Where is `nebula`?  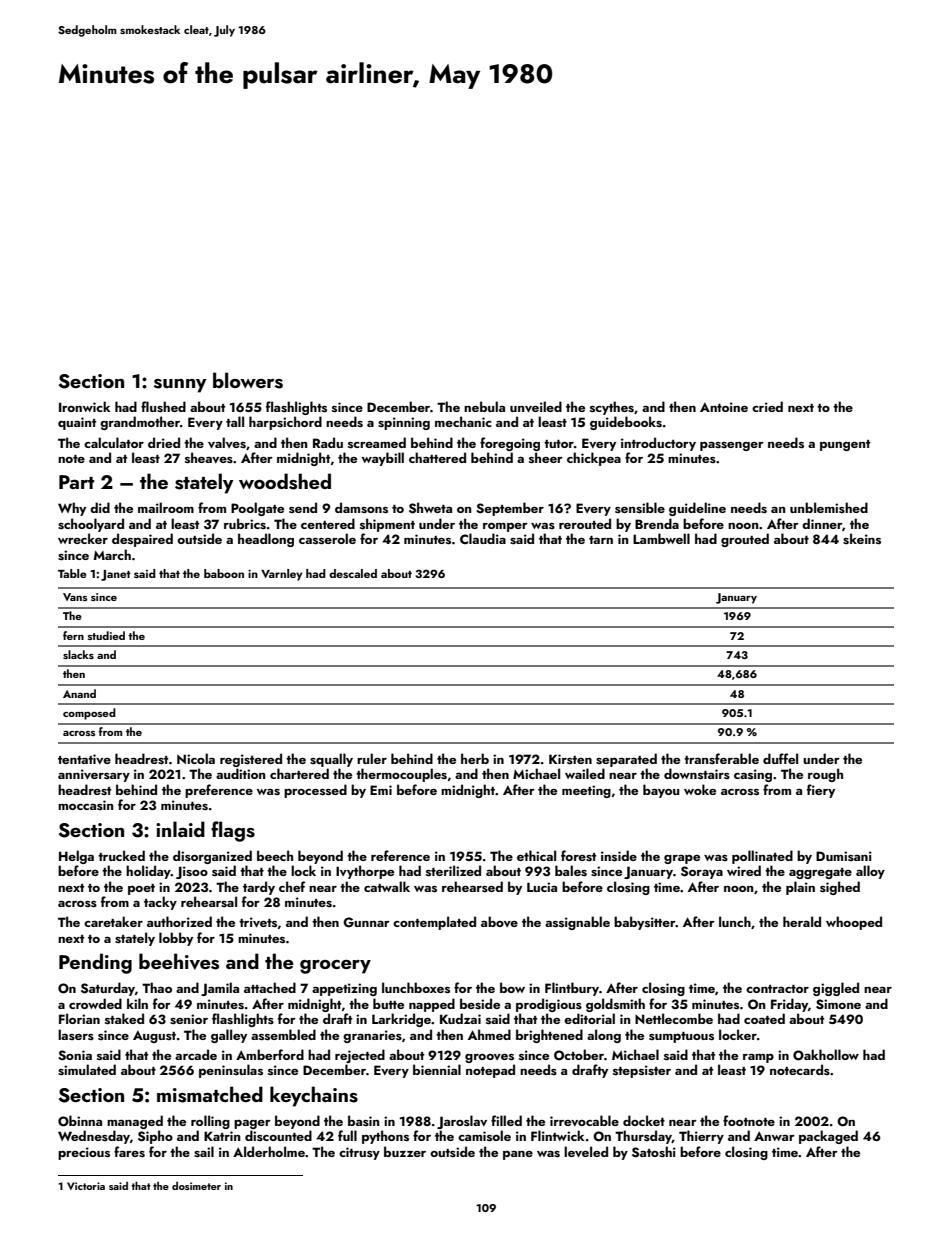 nebula is located at coordinates (484, 406).
